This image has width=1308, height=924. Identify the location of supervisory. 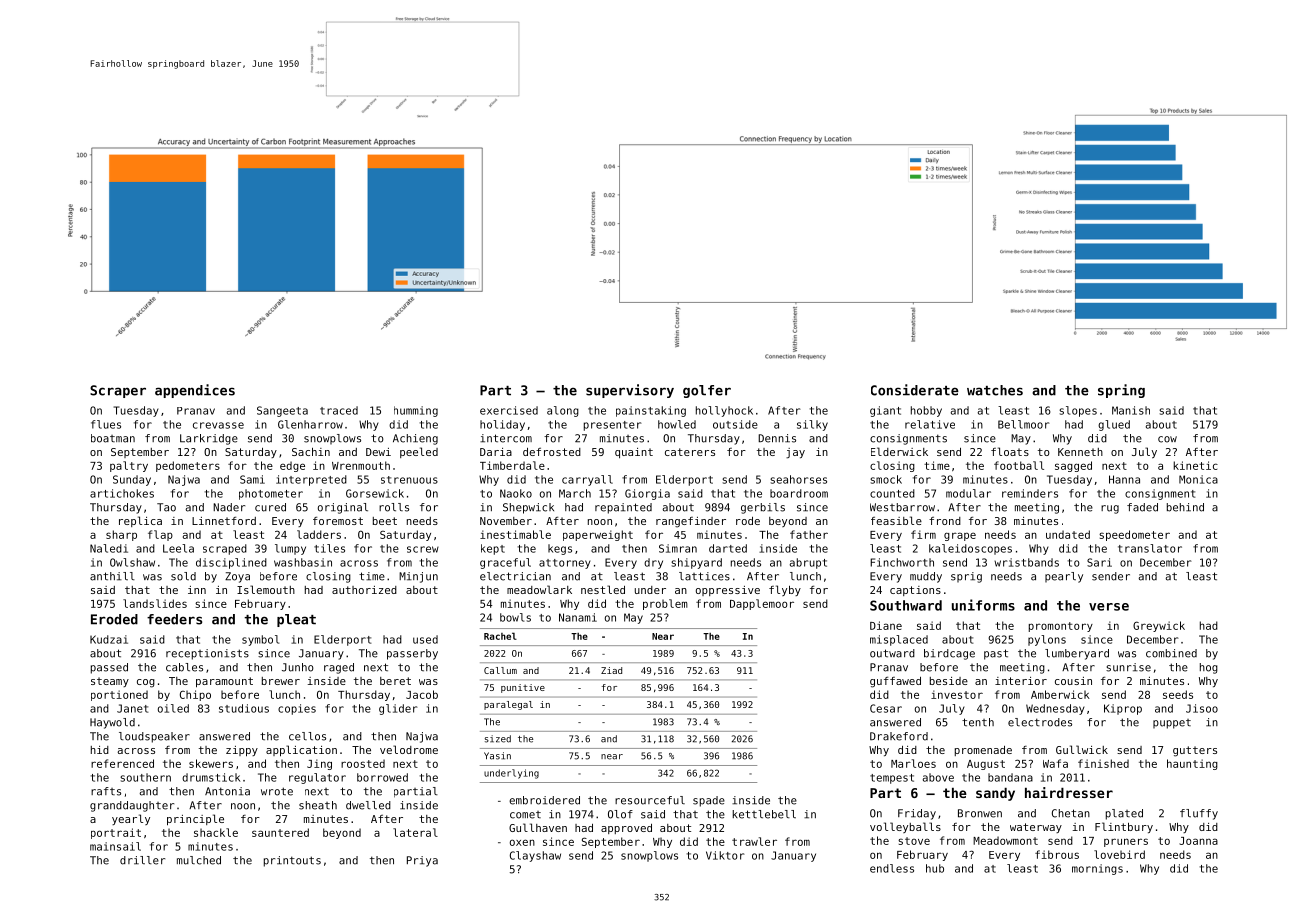
(630, 391).
